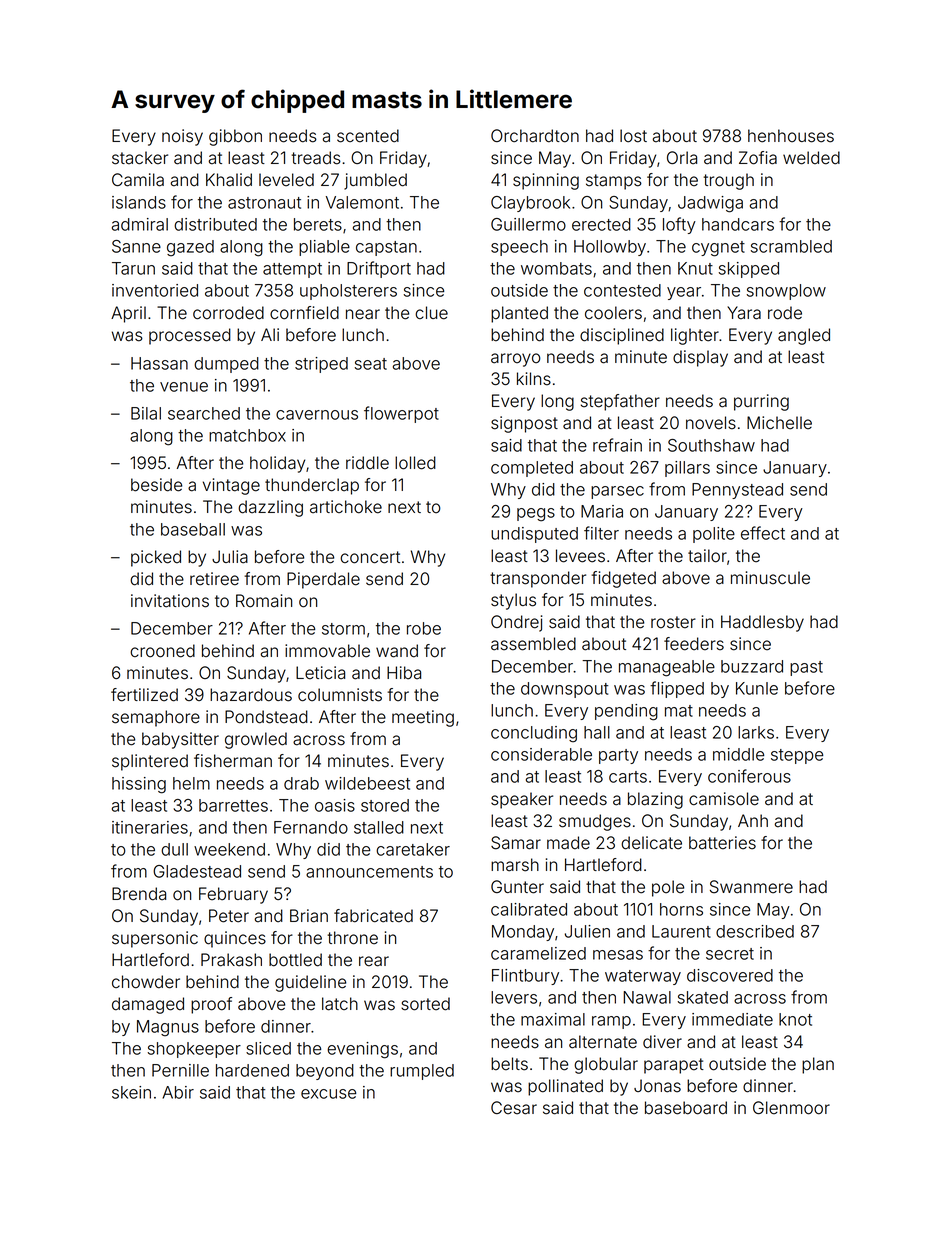  Describe the element at coordinates (226, 365) in the screenshot. I see `dumped` at that location.
